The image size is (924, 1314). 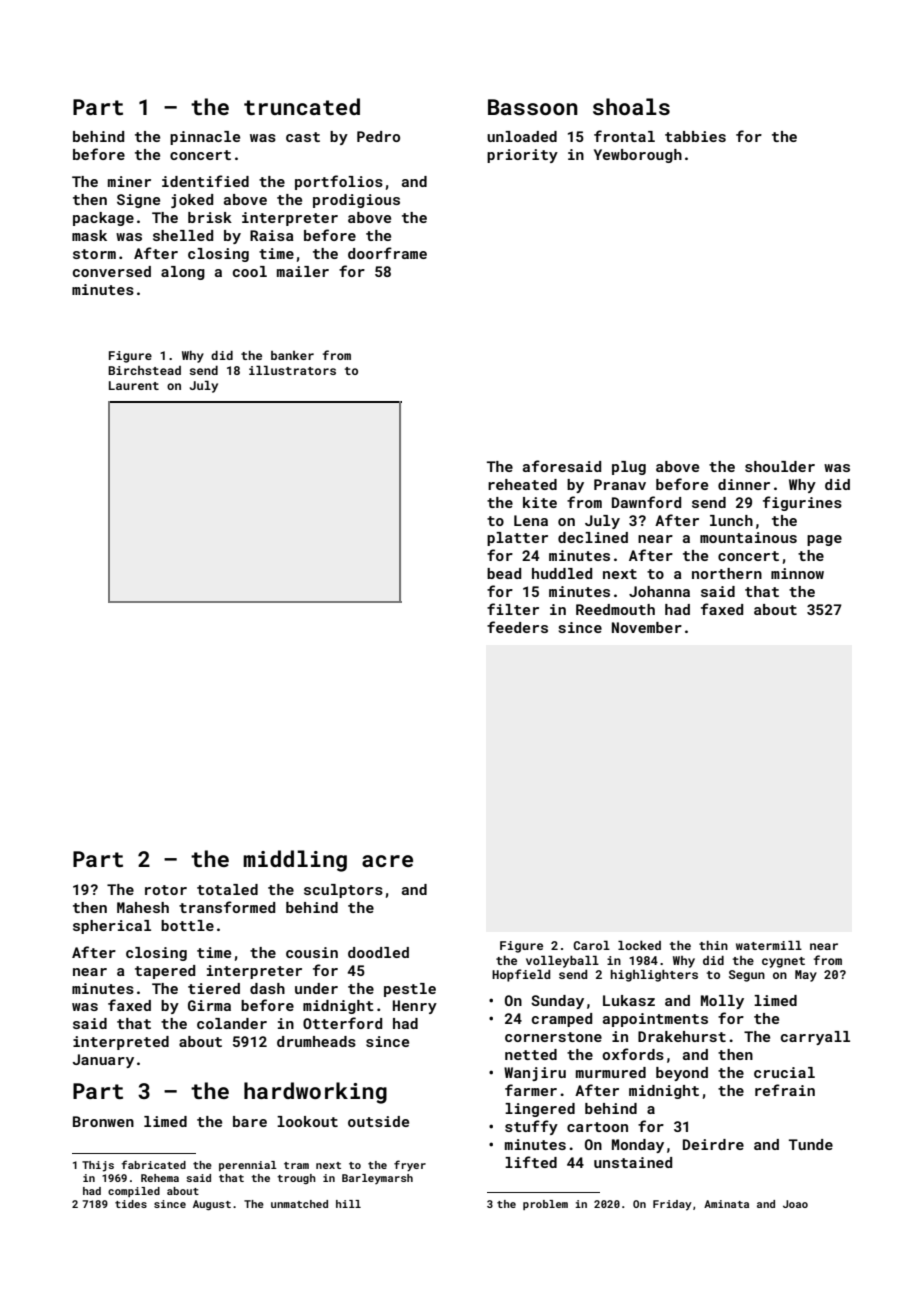 What do you see at coordinates (695, 136) in the screenshot?
I see `tabbies` at bounding box center [695, 136].
